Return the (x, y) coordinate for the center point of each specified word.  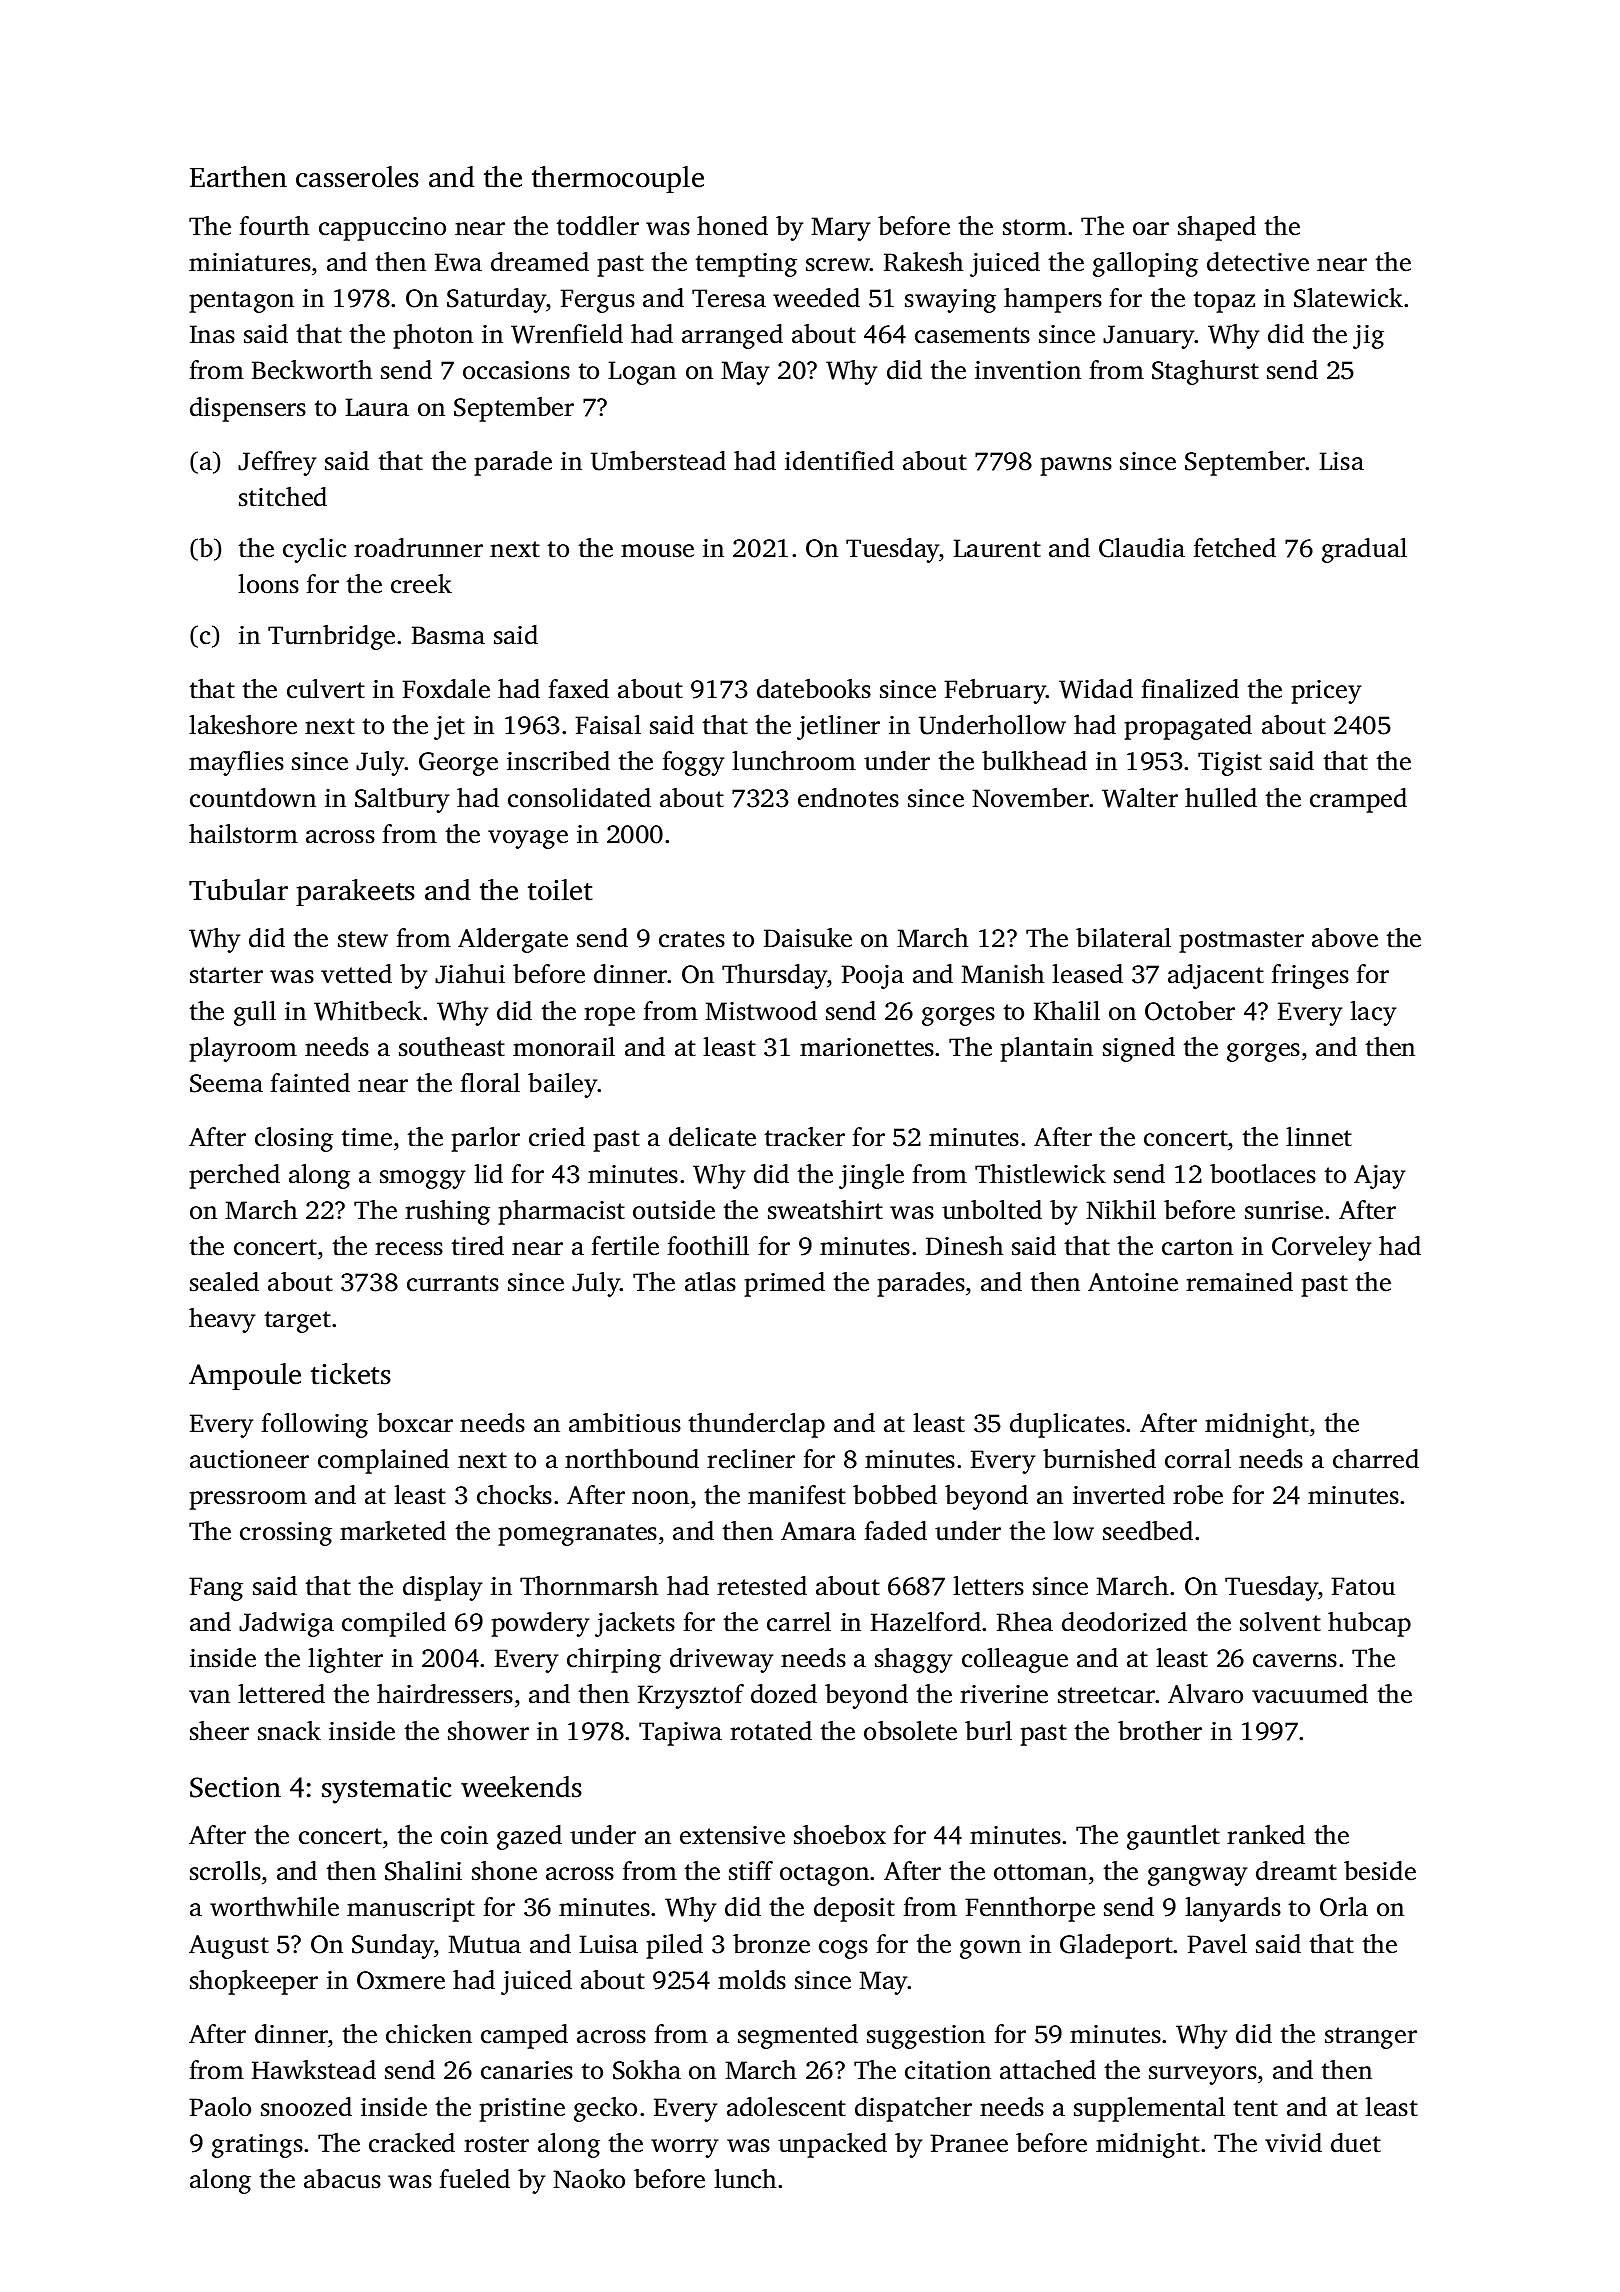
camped (524, 2036)
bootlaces (1263, 1174)
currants (453, 1283)
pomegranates (577, 1535)
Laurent (997, 548)
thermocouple (618, 179)
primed (784, 1284)
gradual (1364, 550)
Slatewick (1348, 298)
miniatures (250, 262)
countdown (253, 798)
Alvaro (1205, 1694)
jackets (635, 1624)
